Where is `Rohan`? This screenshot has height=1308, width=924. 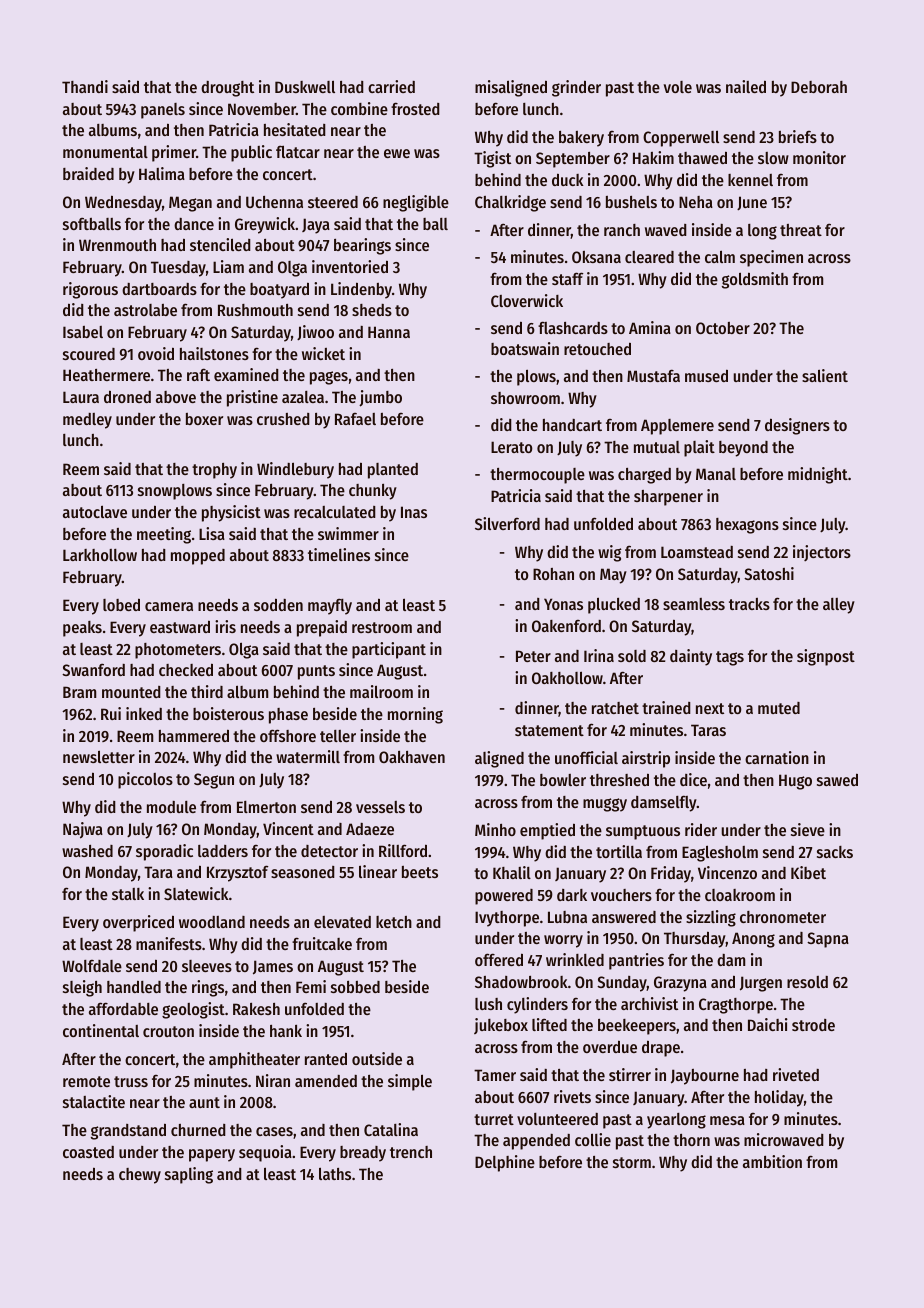 Rohan is located at coordinates (553, 574).
